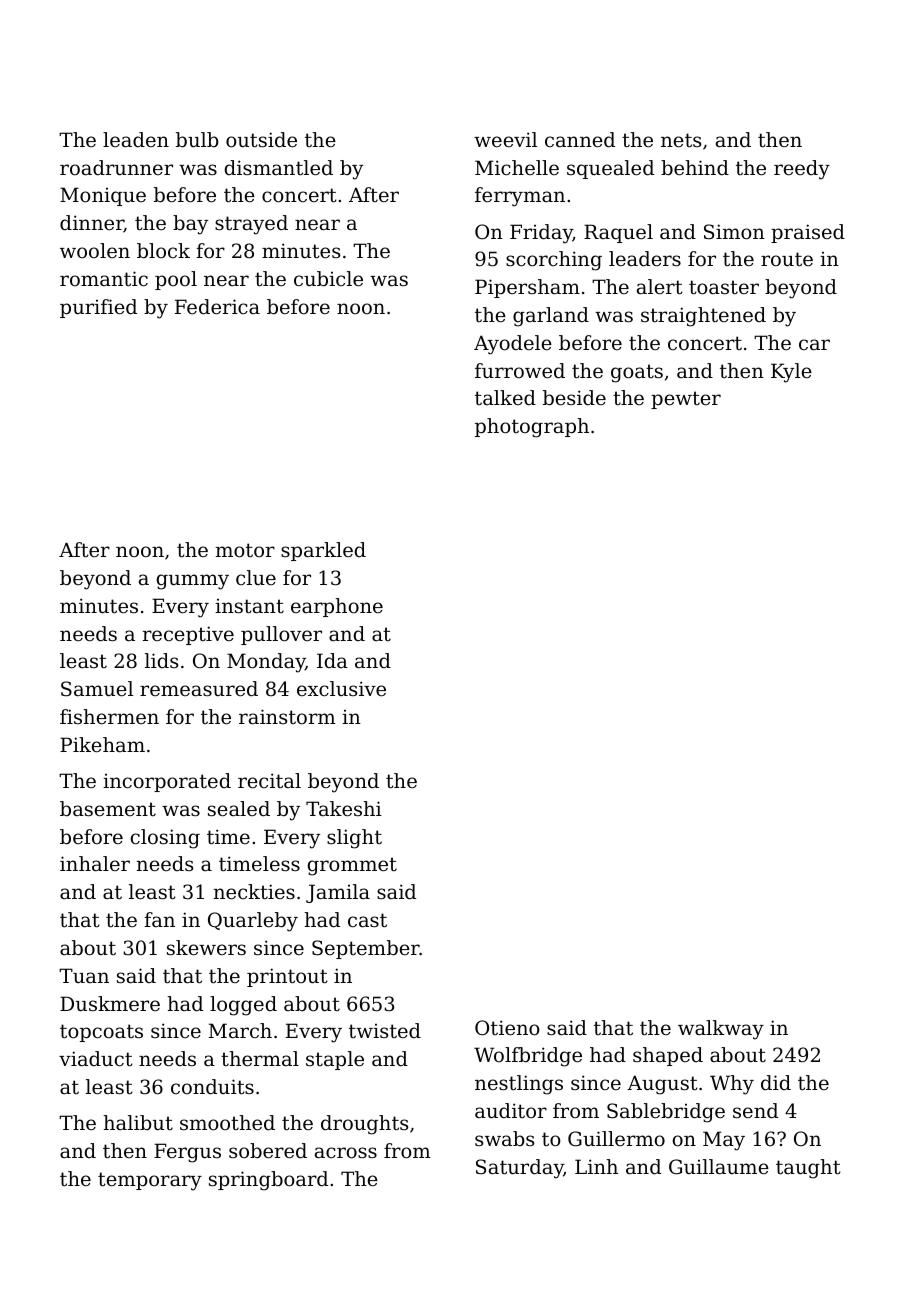 This screenshot has width=908, height=1316. What do you see at coordinates (721, 1030) in the screenshot?
I see `walkway` at bounding box center [721, 1030].
